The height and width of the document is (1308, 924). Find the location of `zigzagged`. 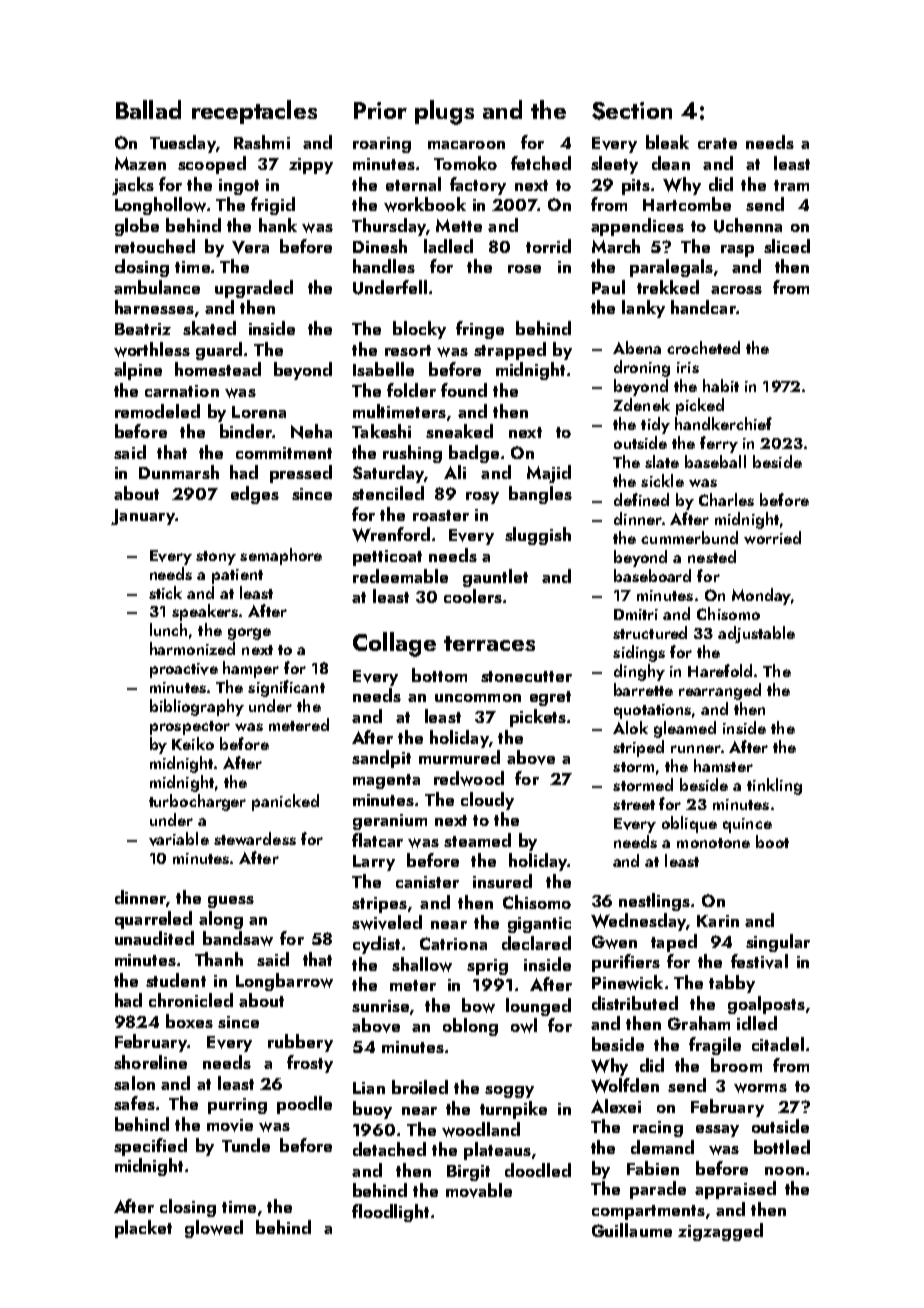

zigzagged is located at coordinates (720, 1232).
